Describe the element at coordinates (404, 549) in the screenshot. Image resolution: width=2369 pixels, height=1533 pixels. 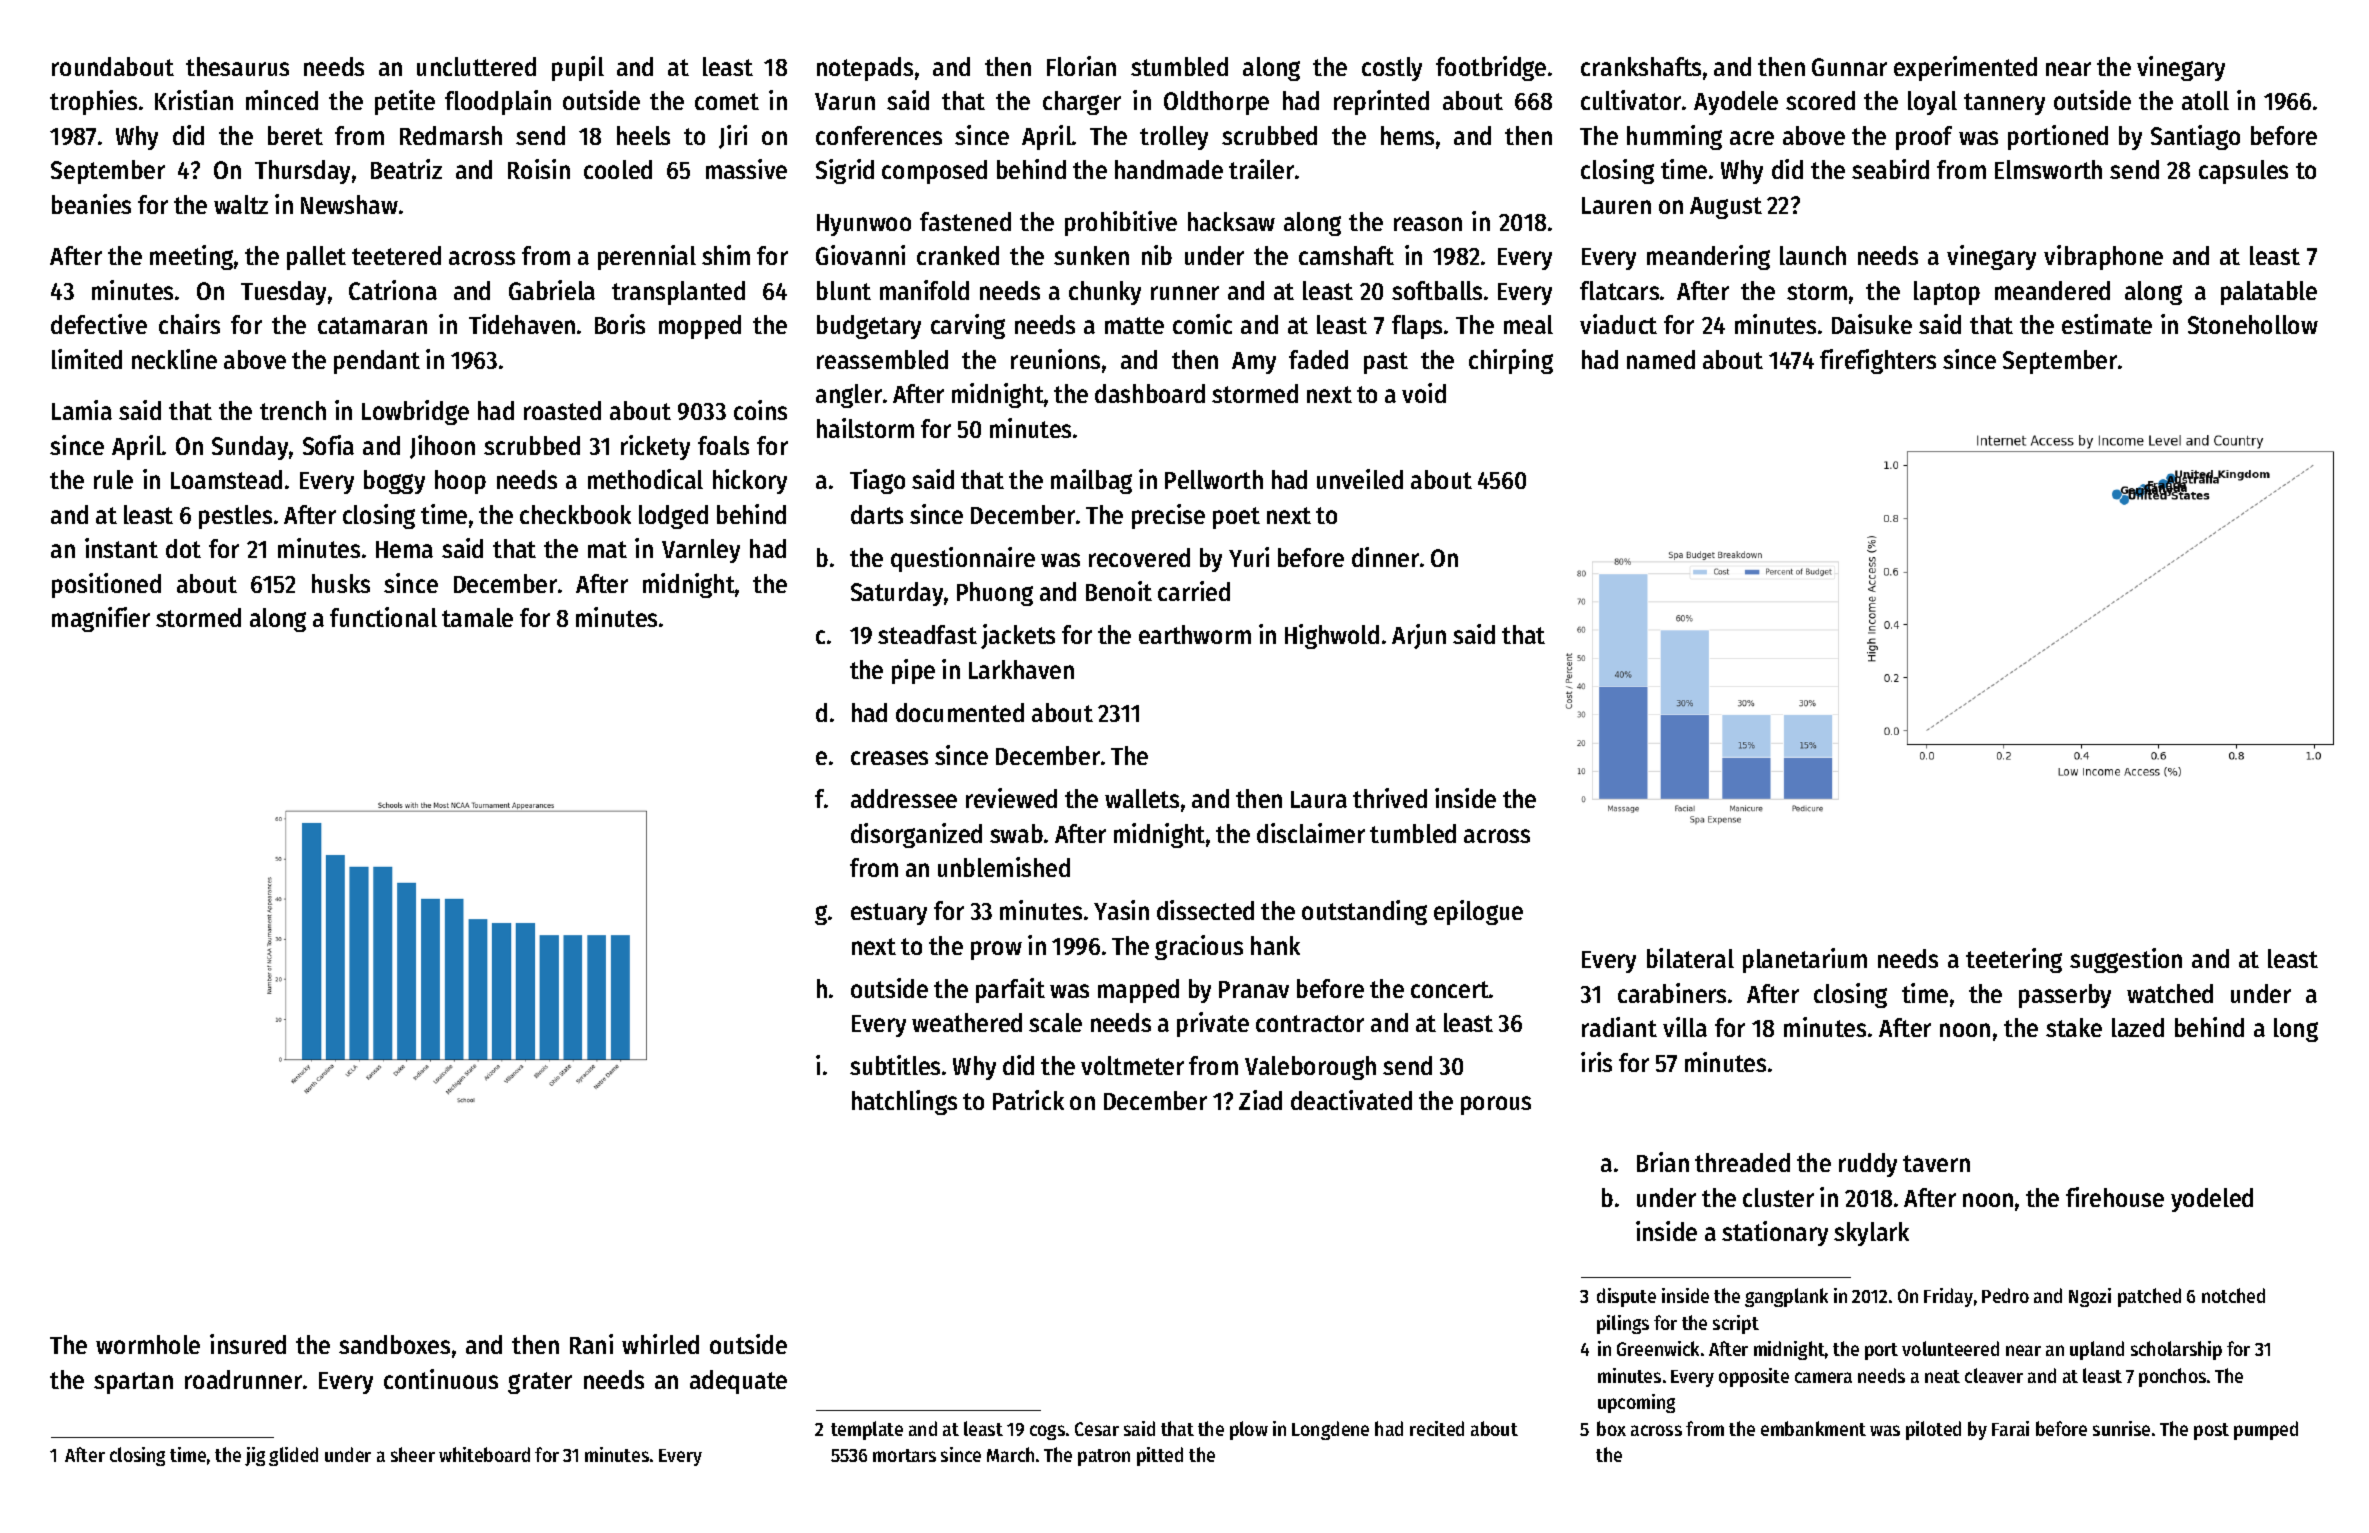
I see `Hema` at that location.
